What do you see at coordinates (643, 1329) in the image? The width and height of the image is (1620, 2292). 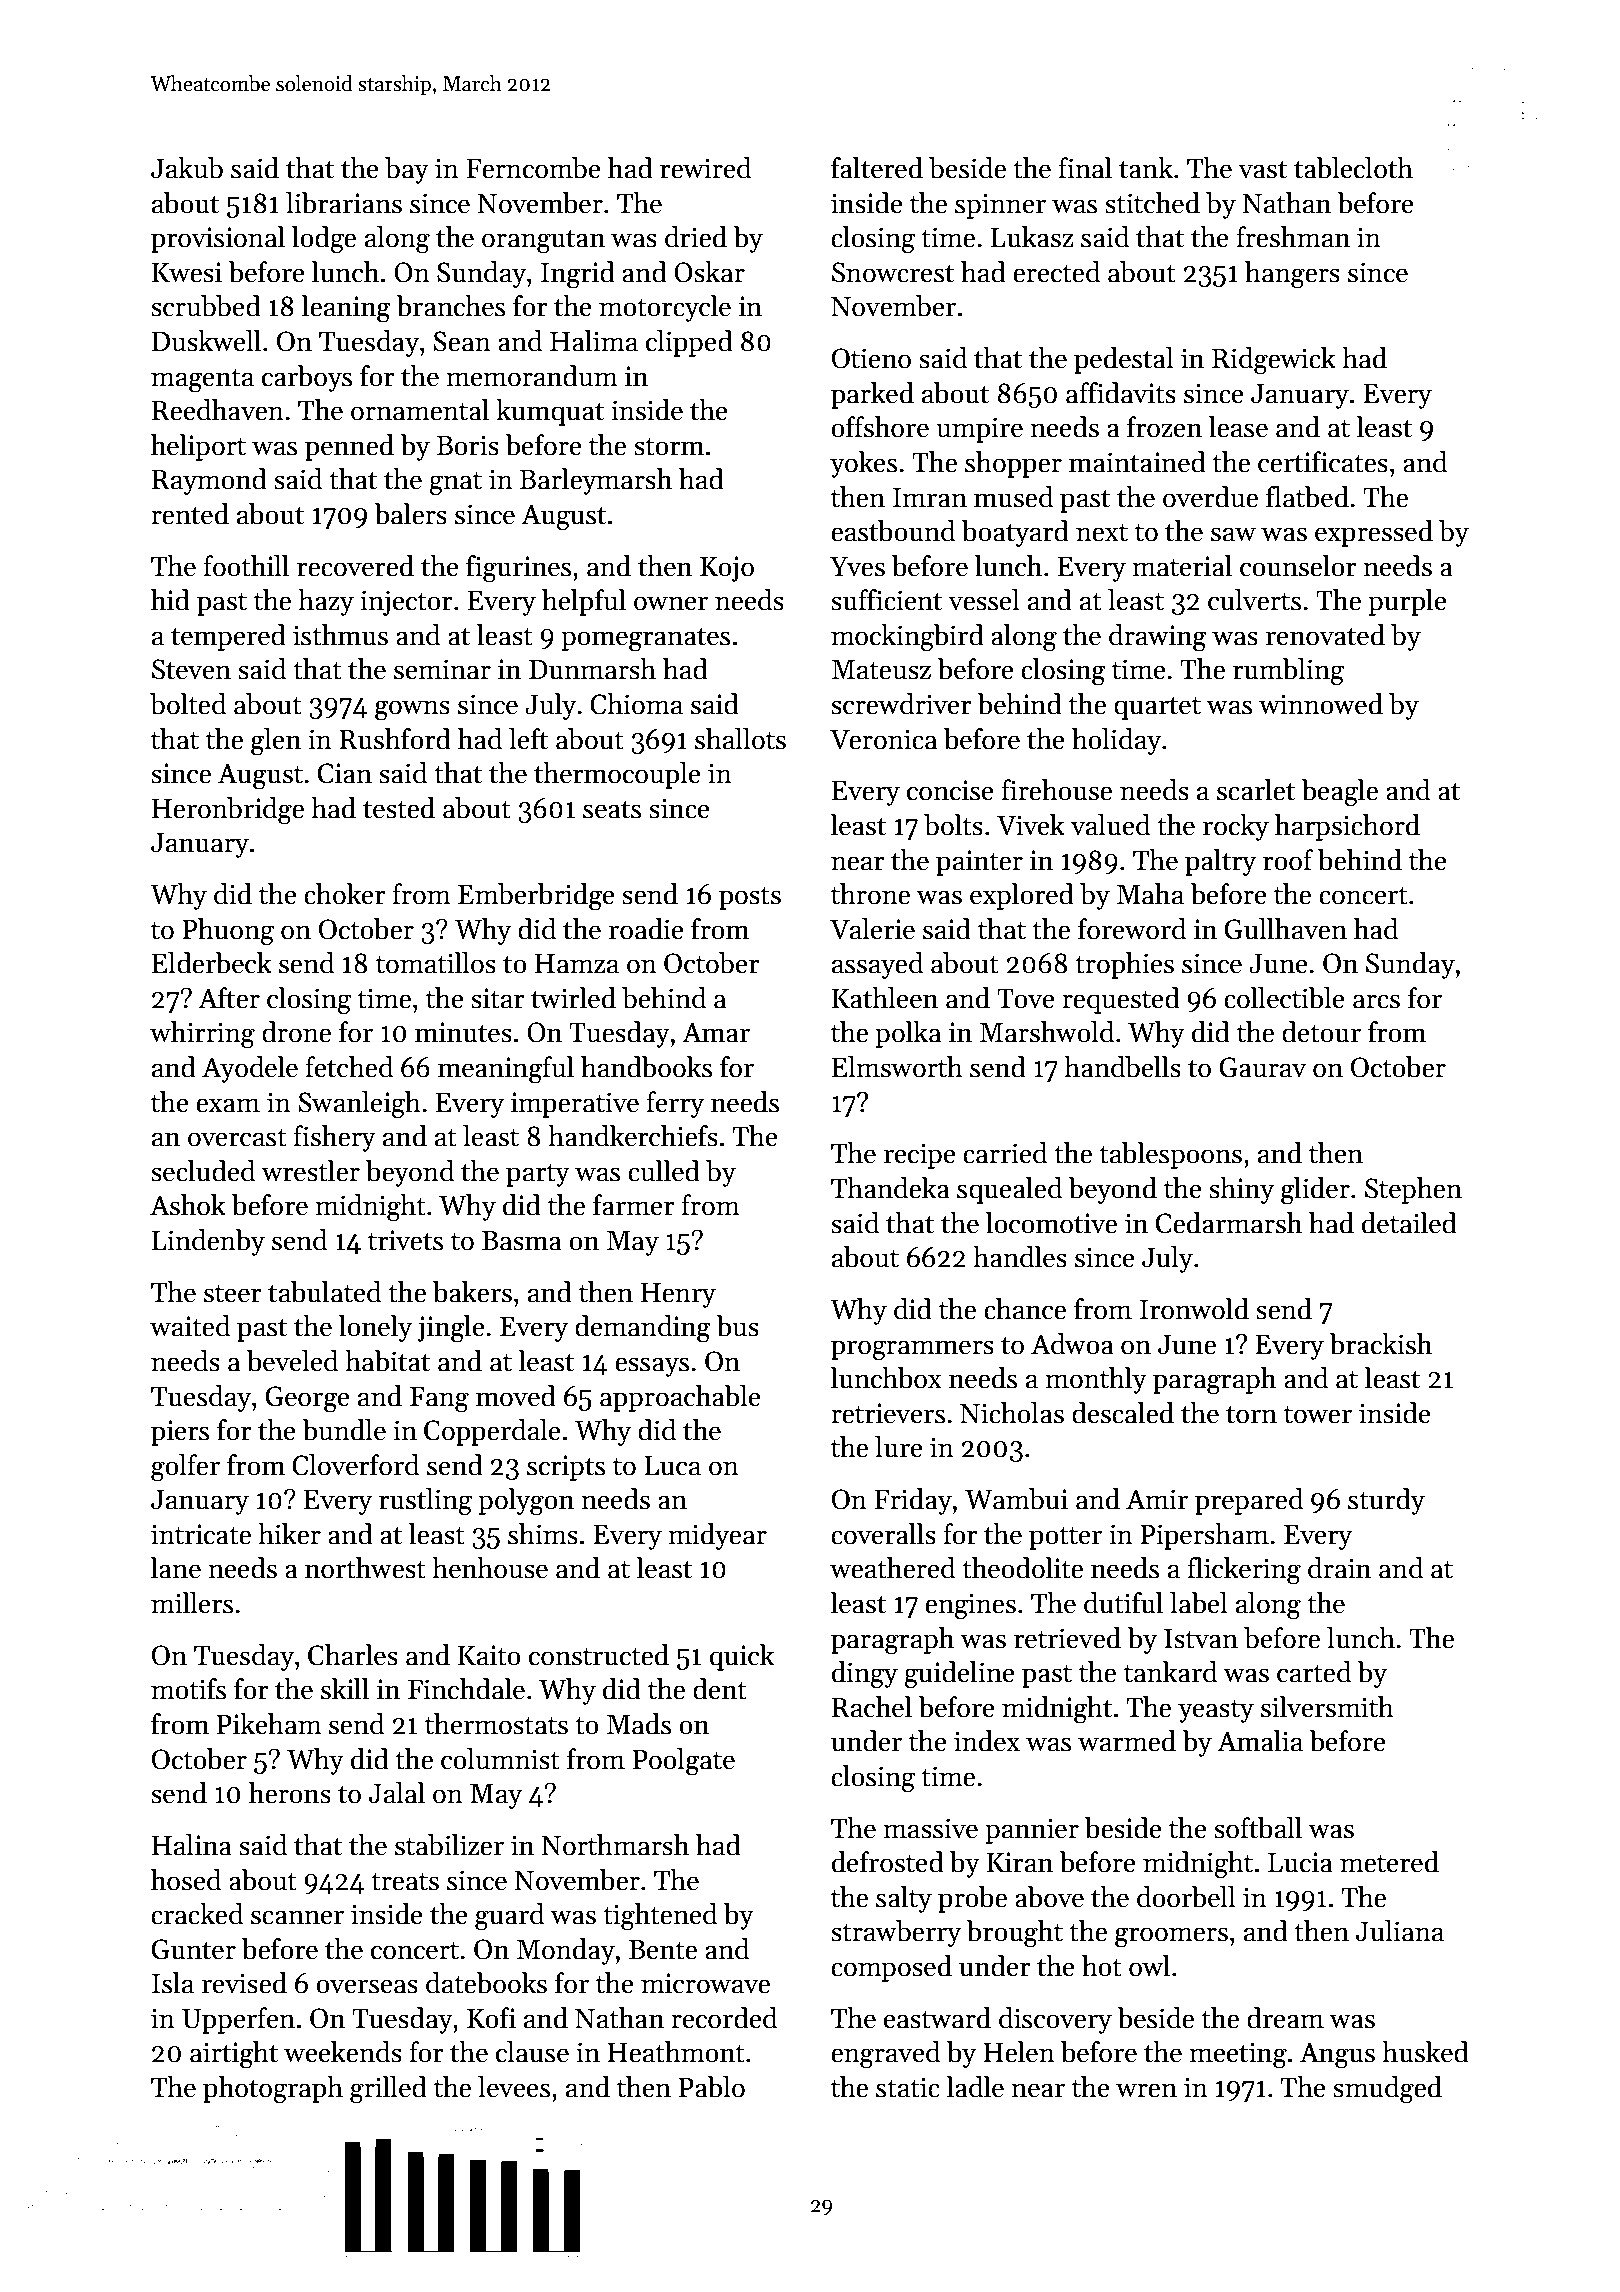 I see `demanding` at bounding box center [643, 1329].
